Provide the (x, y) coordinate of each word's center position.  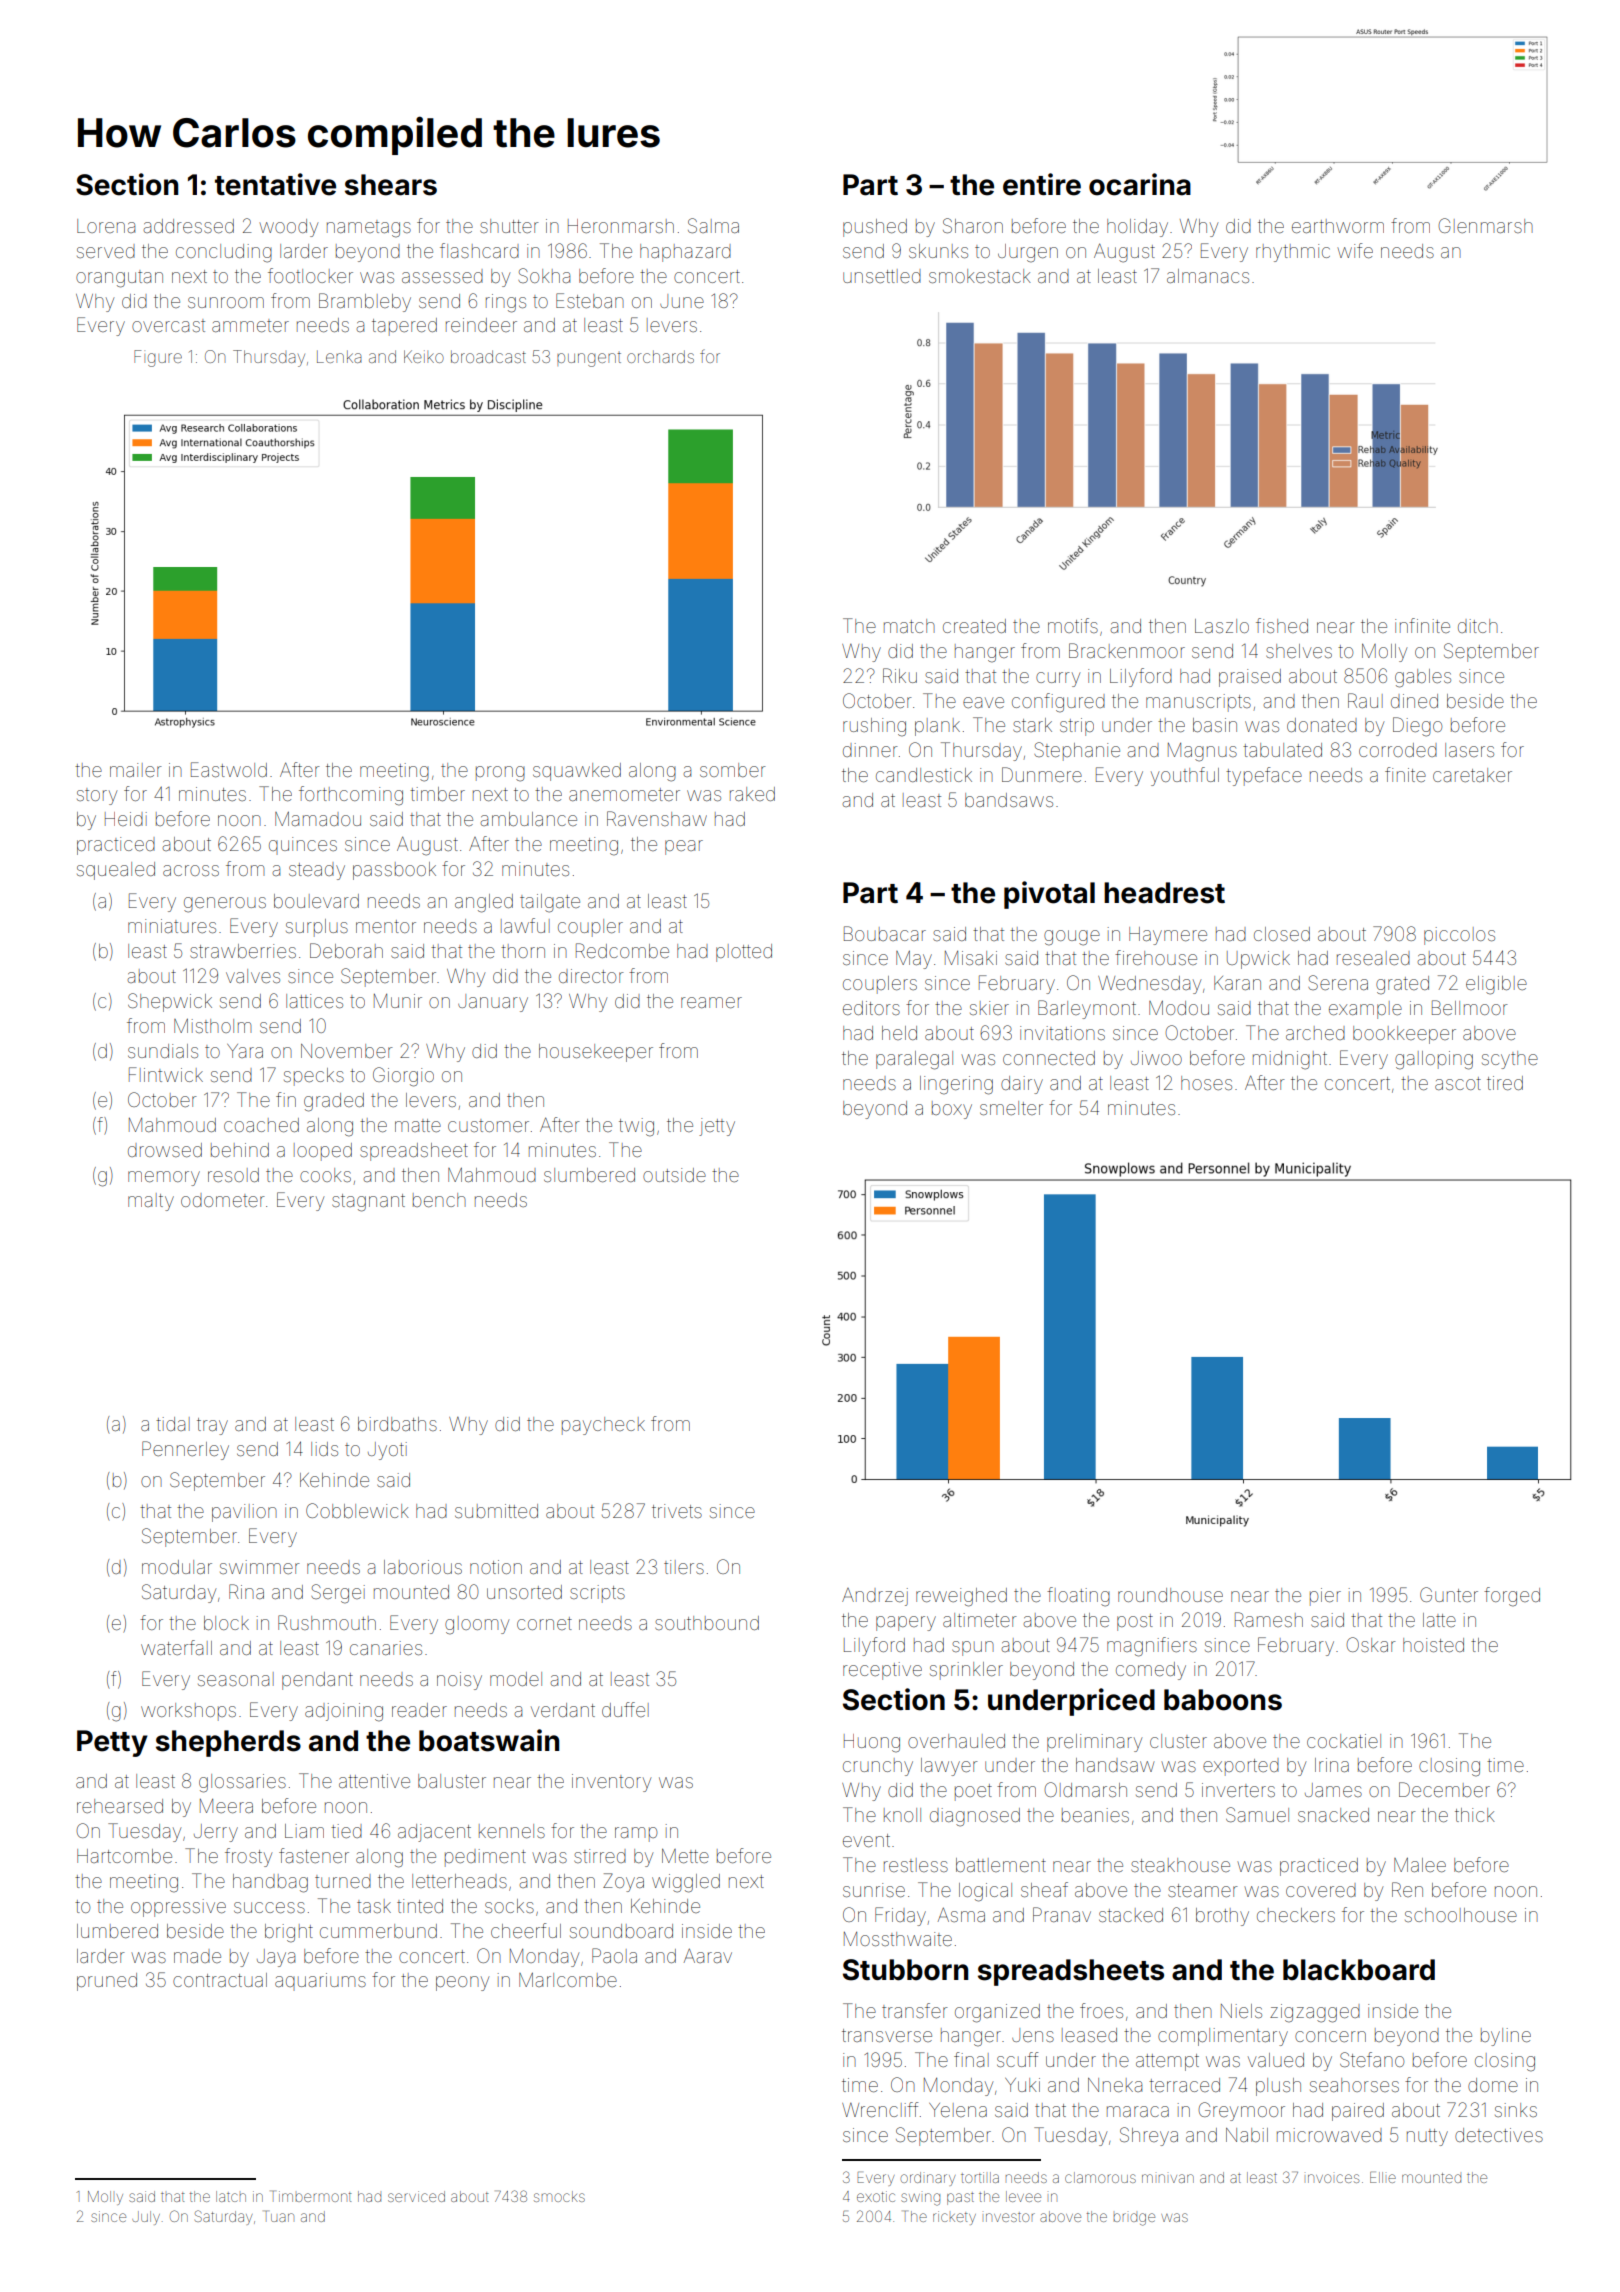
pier (1325, 1597)
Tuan (279, 2216)
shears (391, 185)
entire (1042, 184)
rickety (954, 2218)
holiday (1137, 228)
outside (674, 1175)
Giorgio (403, 1077)
